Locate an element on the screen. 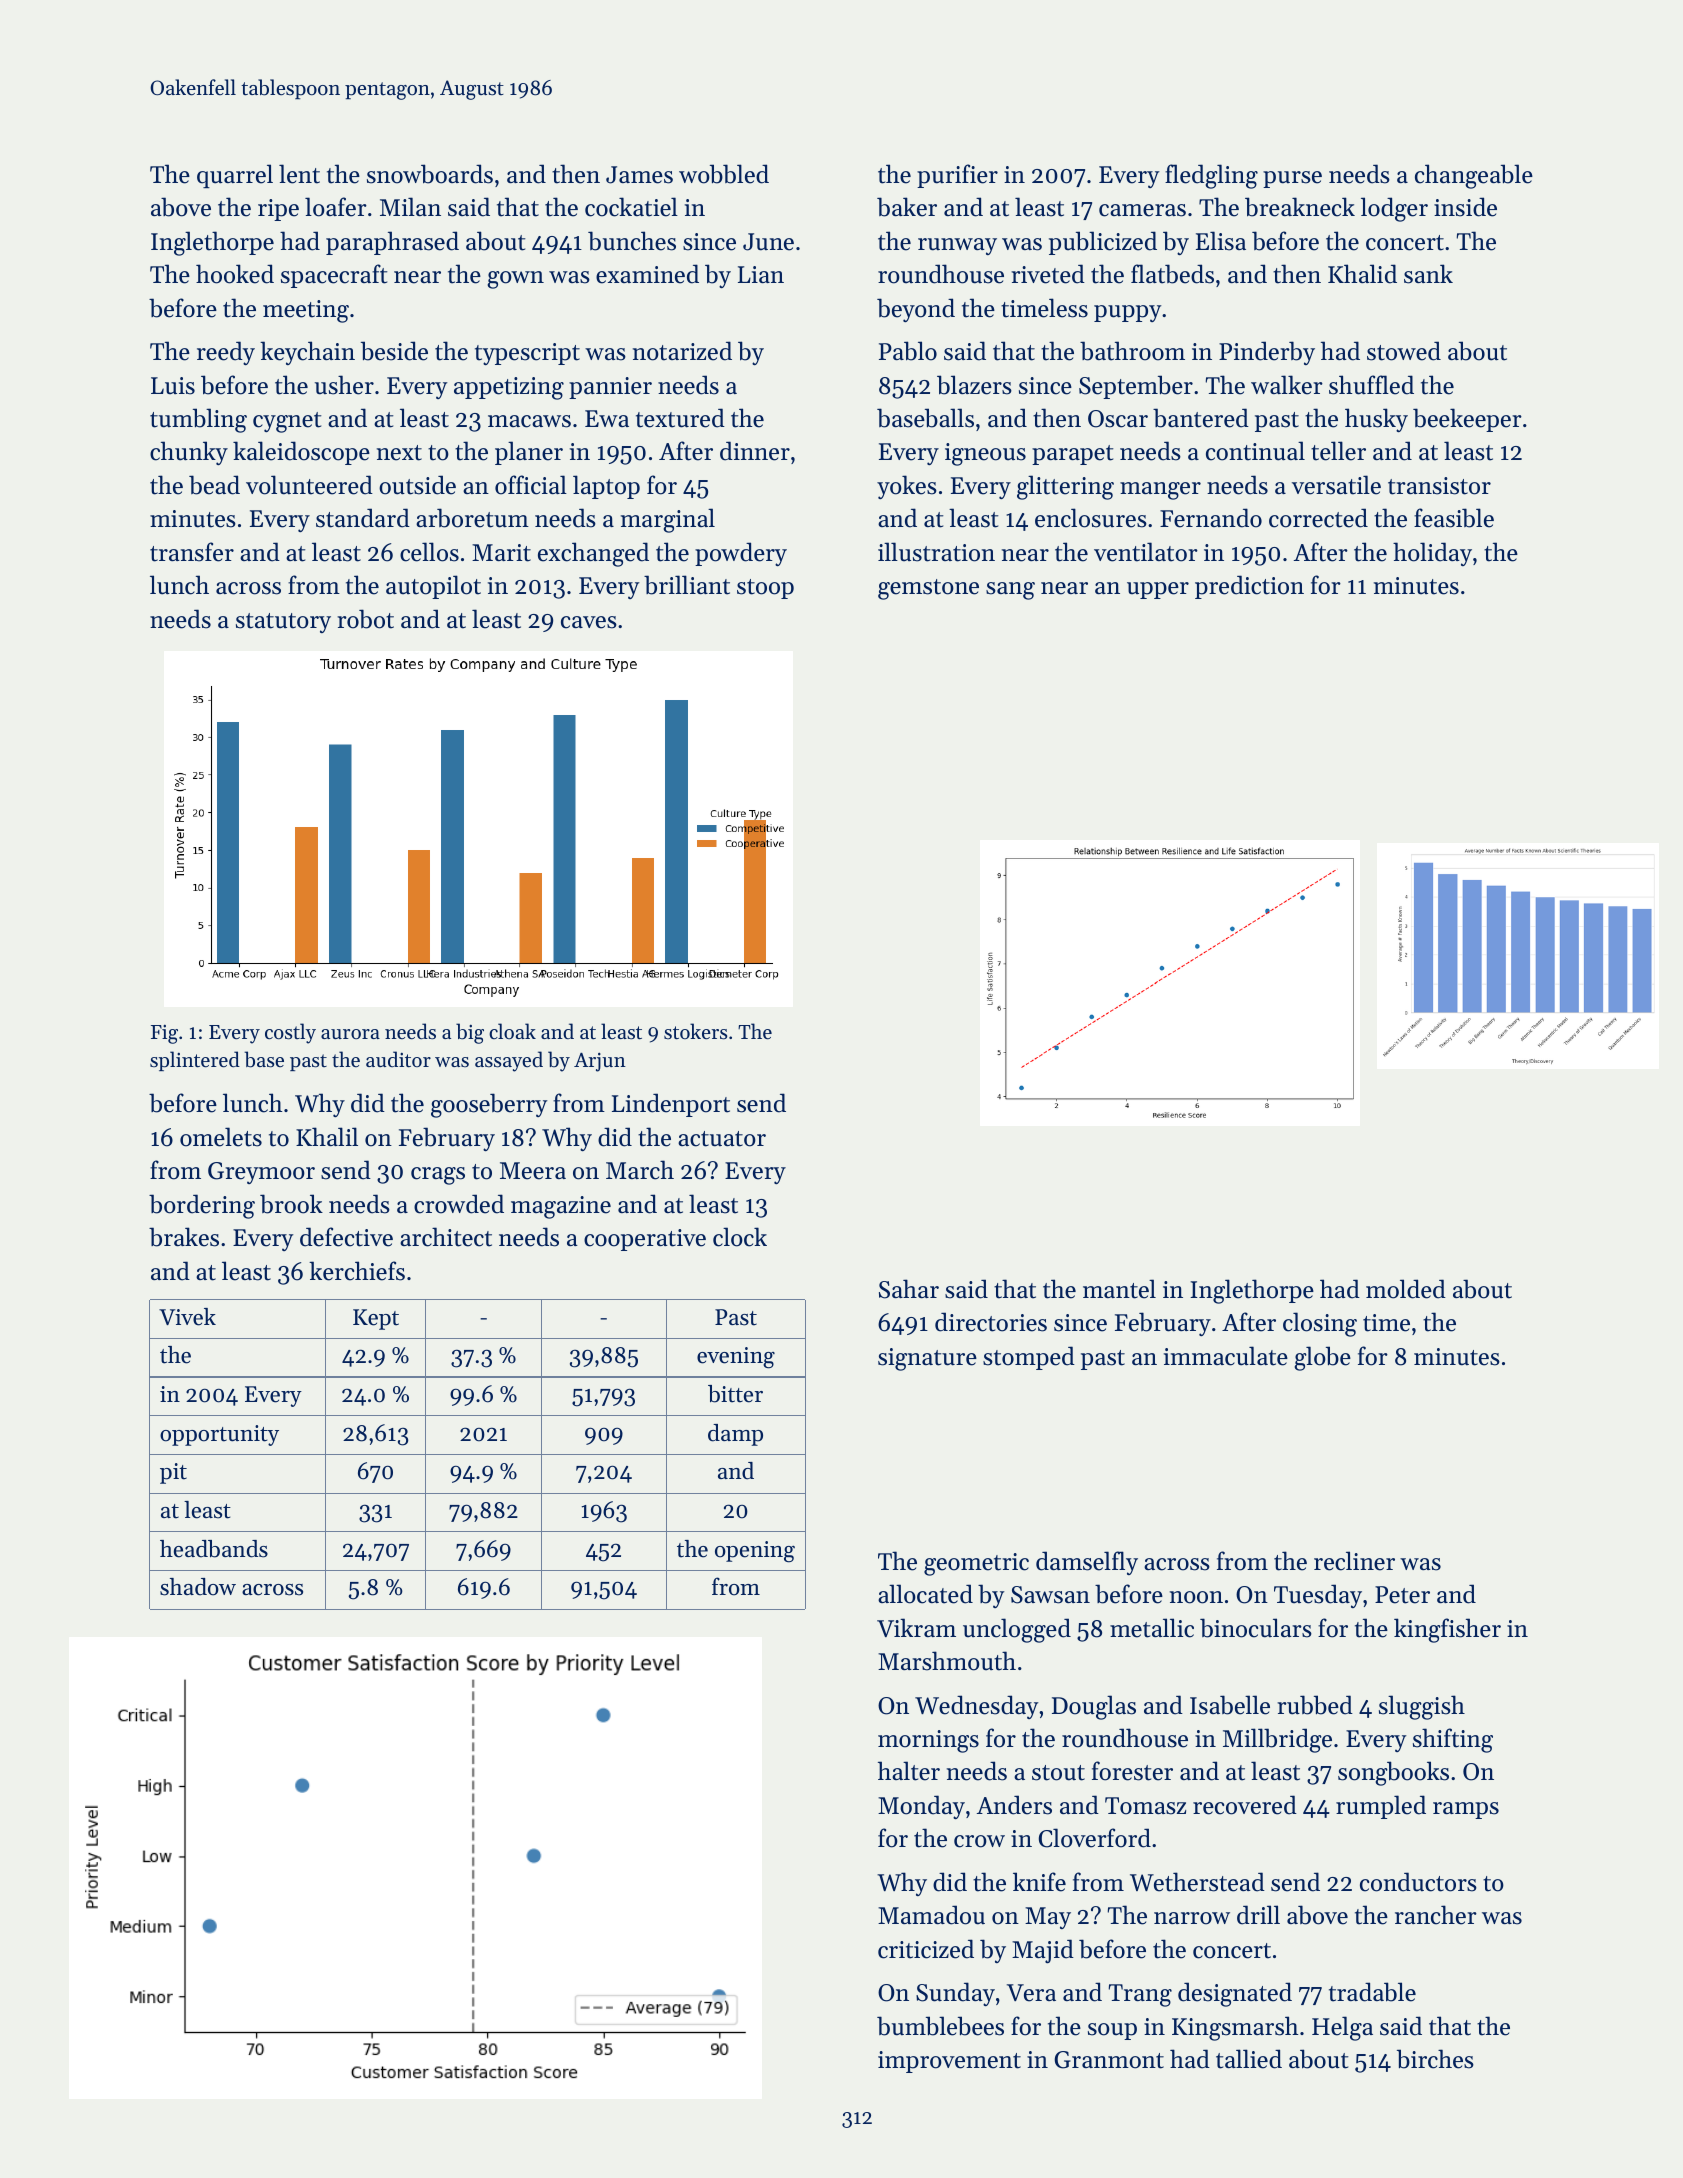  manger is located at coordinates (1160, 491).
